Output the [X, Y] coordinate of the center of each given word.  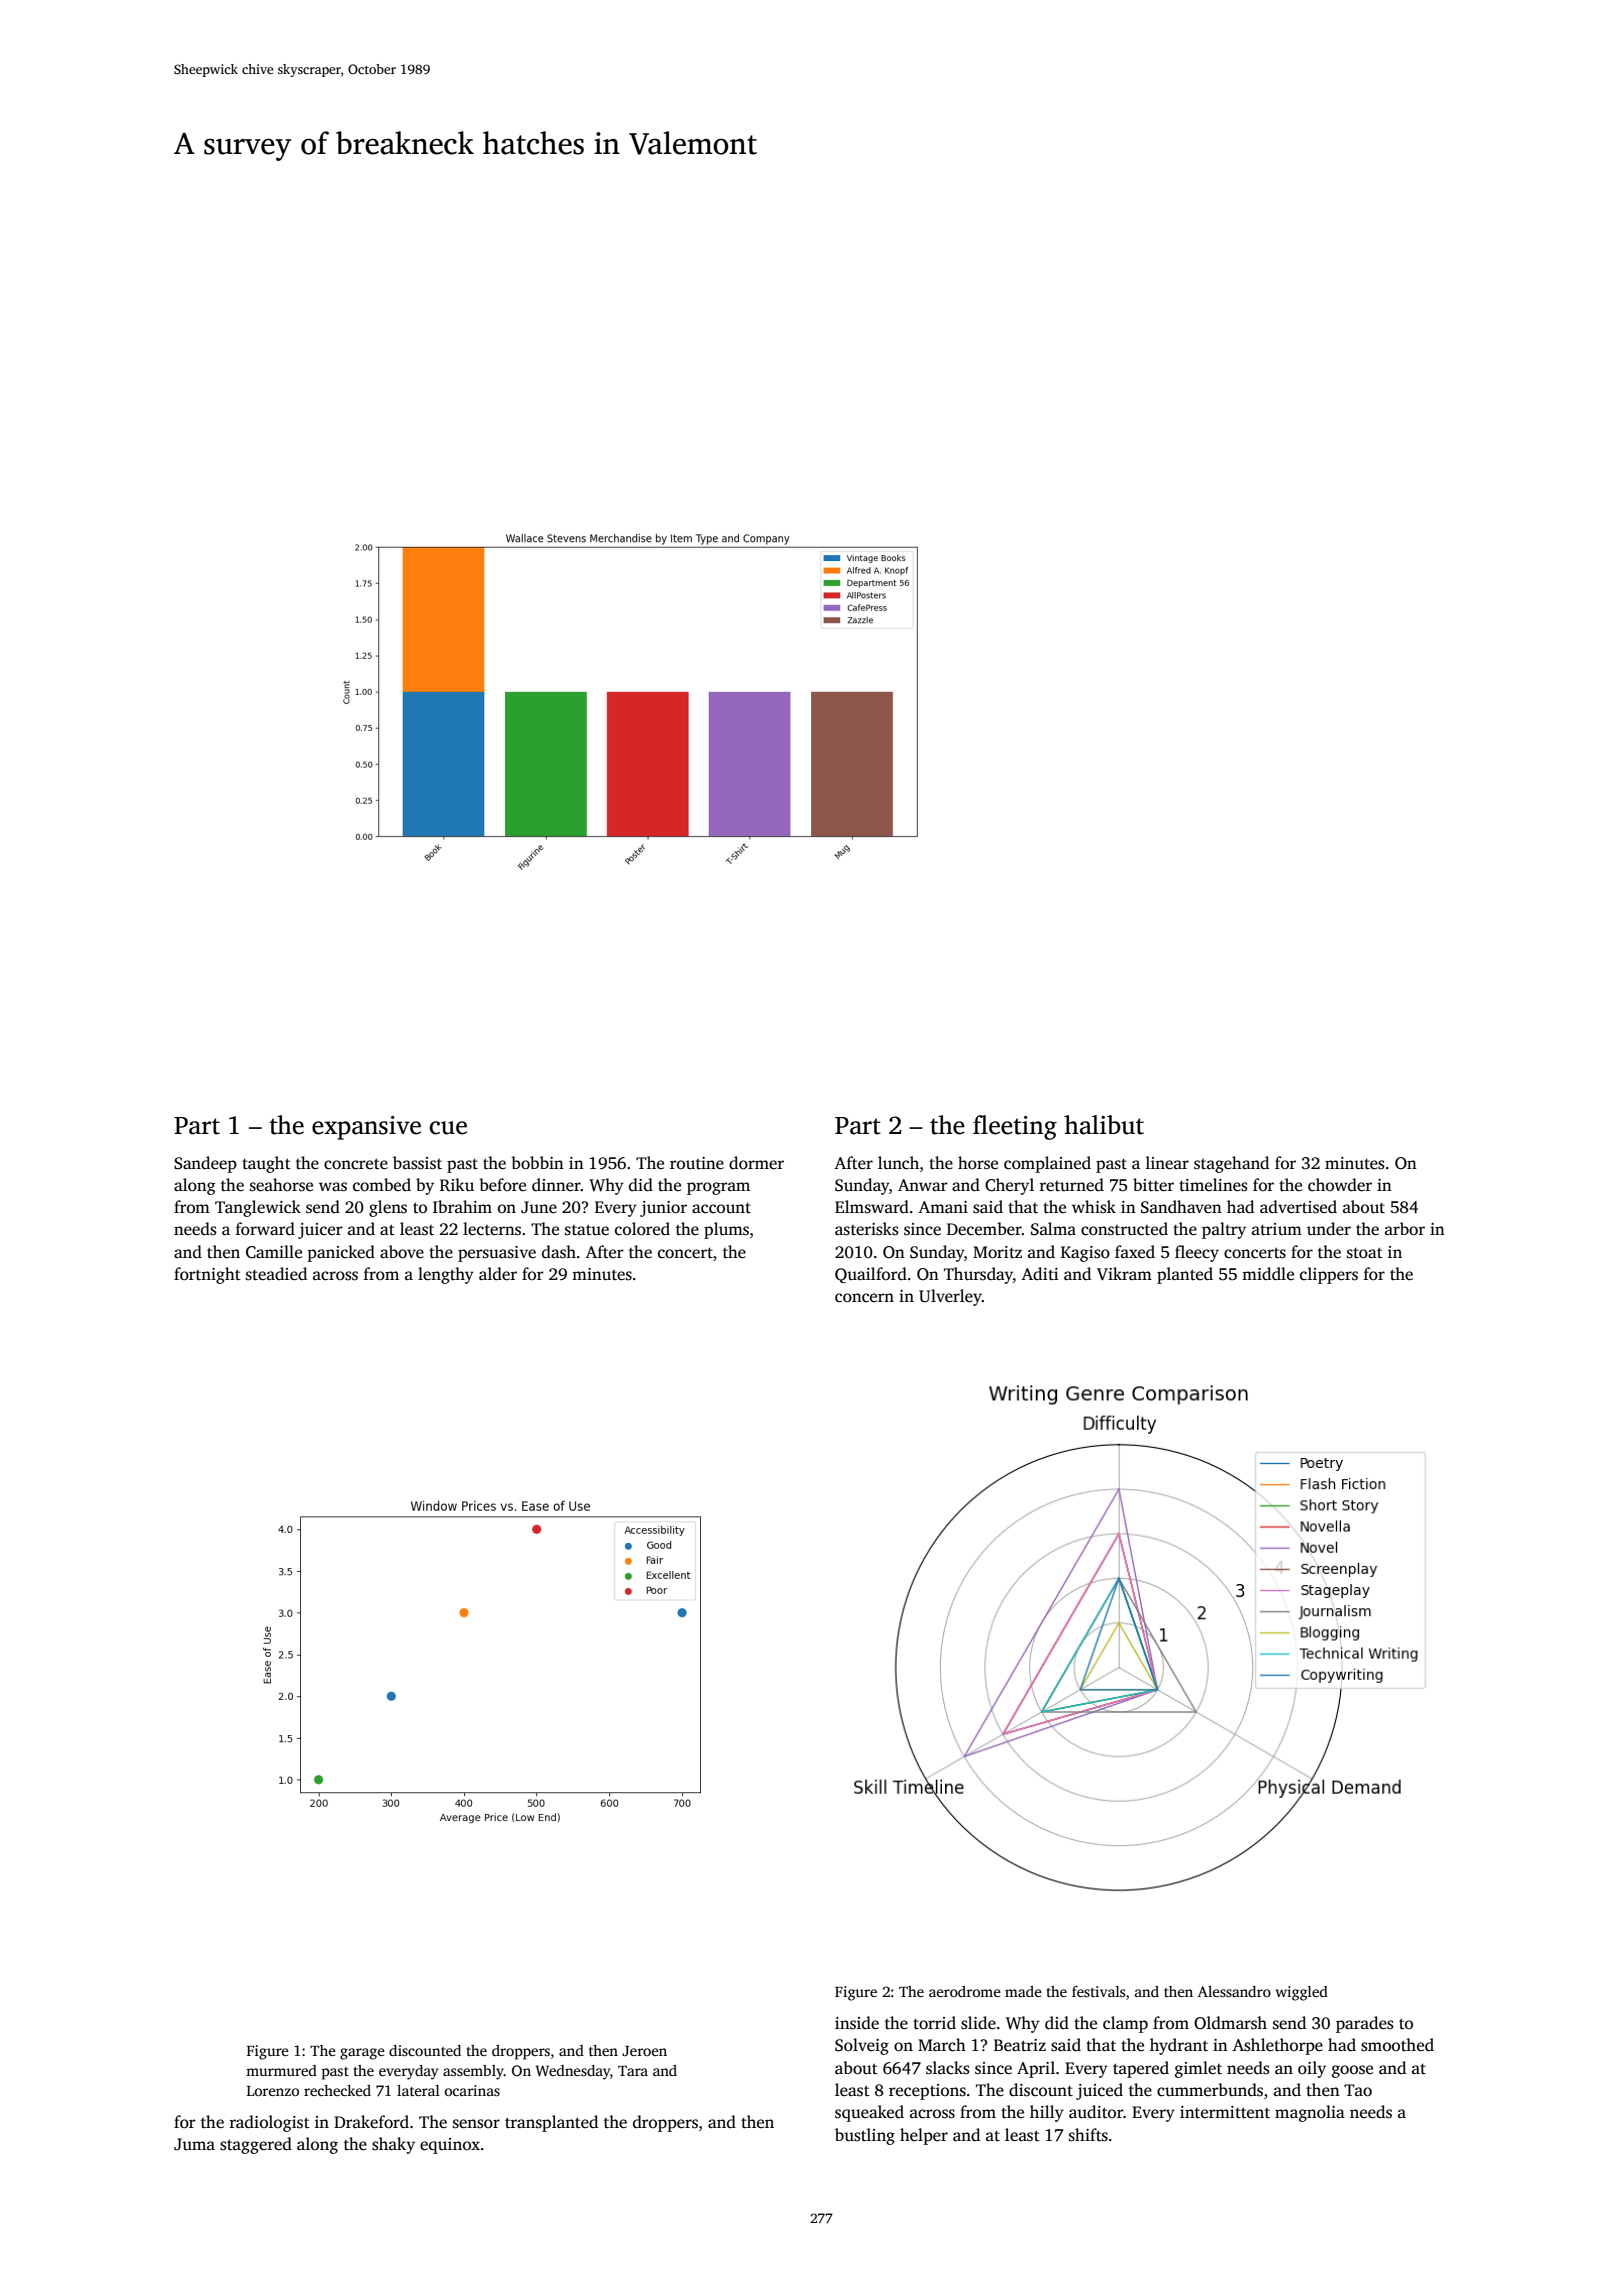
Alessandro [1234, 1991]
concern [864, 1298]
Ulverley [950, 1297]
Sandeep [205, 1164]
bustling [865, 2136]
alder [498, 1274]
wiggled [1302, 1993]
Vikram [1124, 1274]
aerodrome [965, 1991]
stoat [1365, 1253]
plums [726, 1230]
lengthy [446, 1275]
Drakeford [371, 2122]
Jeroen [644, 2051]
